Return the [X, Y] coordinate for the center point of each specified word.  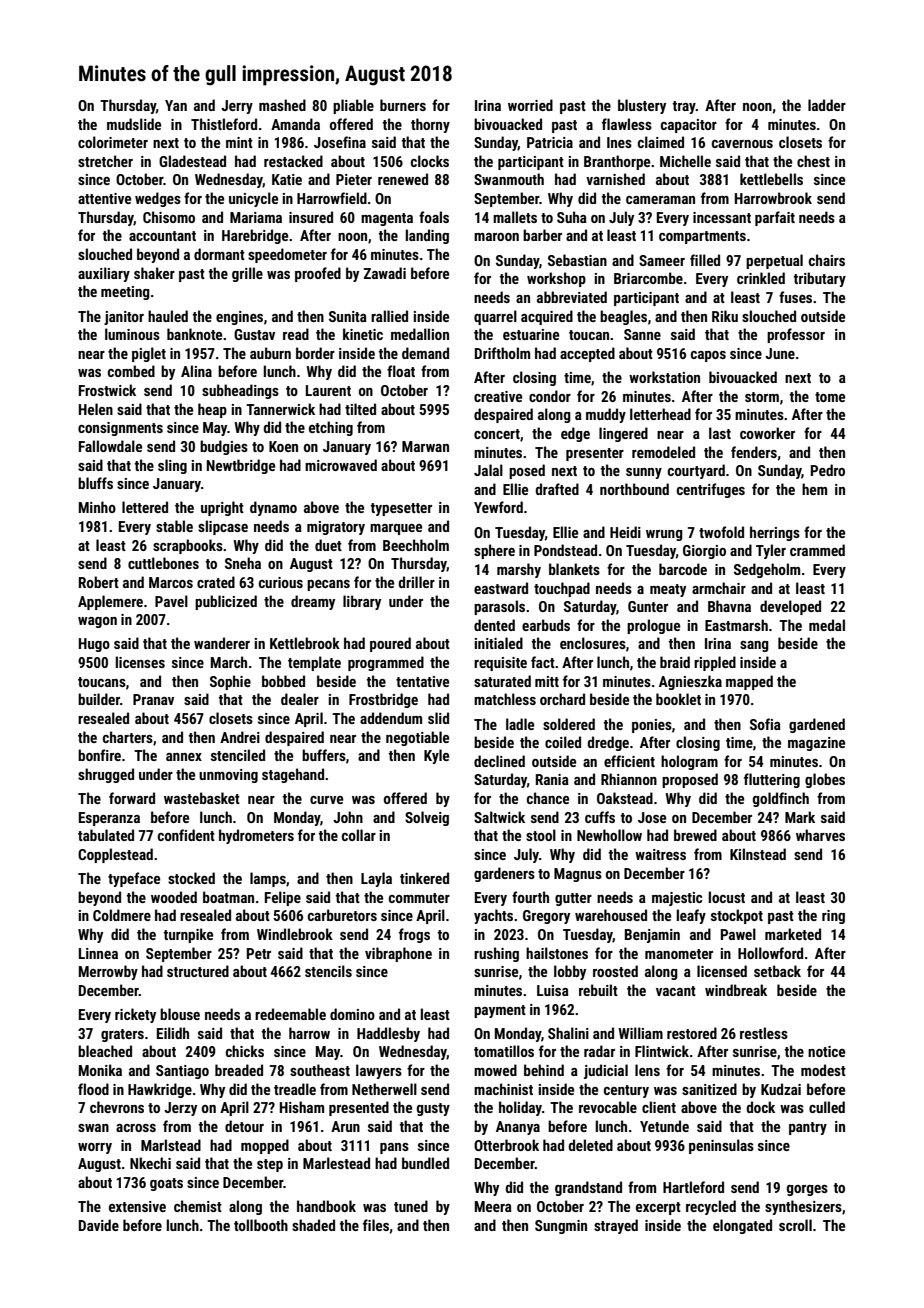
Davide [99, 1225]
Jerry [237, 107]
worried [530, 105]
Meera [493, 1206]
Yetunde [664, 1126]
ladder [827, 105]
